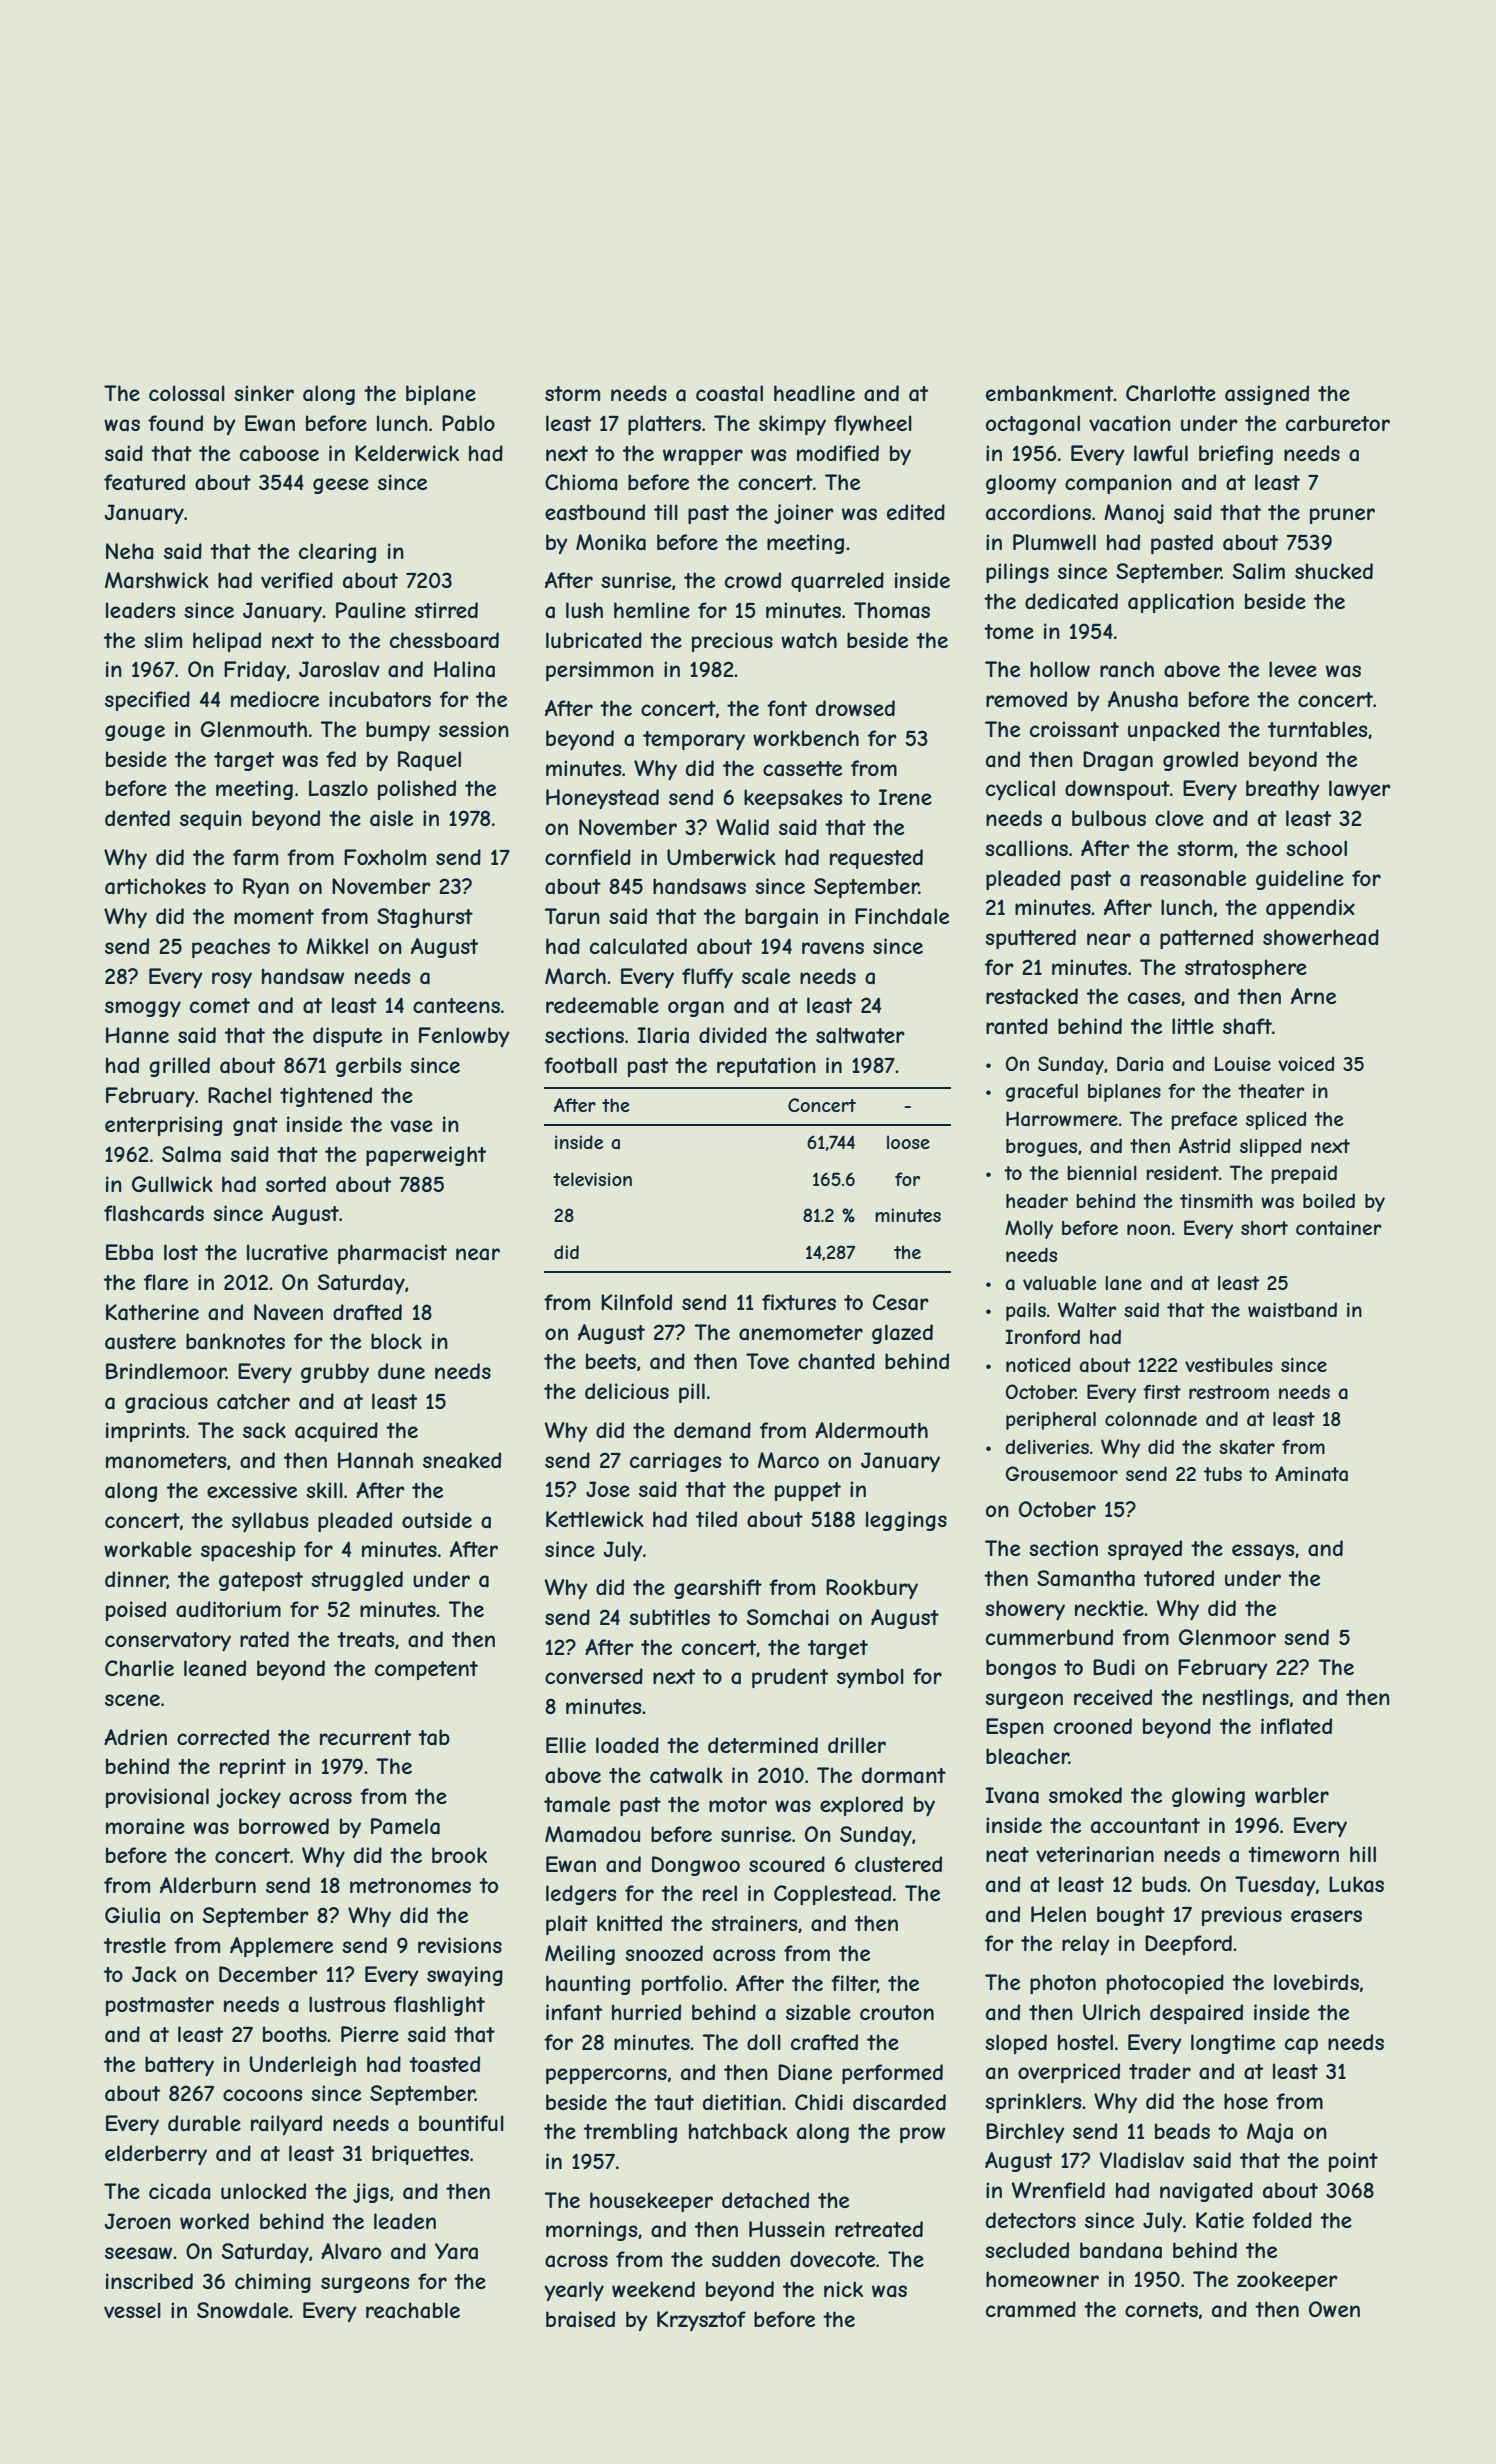 The image size is (1496, 2464). What do you see at coordinates (324, 1490) in the page?
I see `skill` at bounding box center [324, 1490].
